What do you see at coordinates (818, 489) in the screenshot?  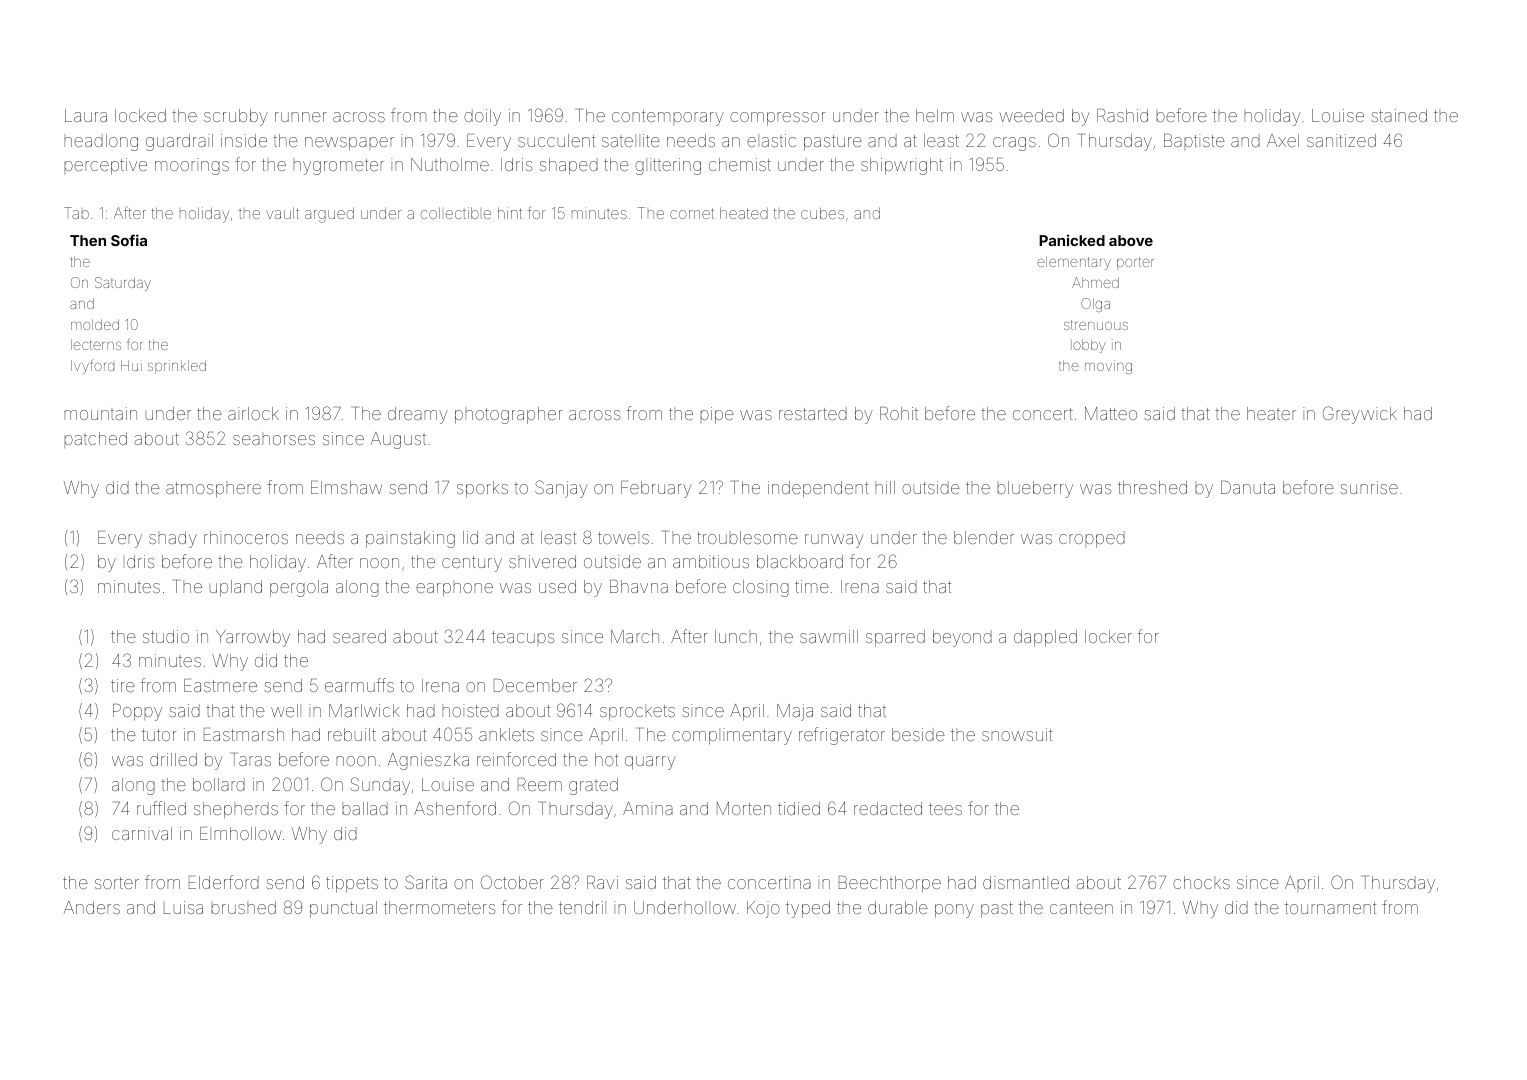 I see `independent` at bounding box center [818, 489].
